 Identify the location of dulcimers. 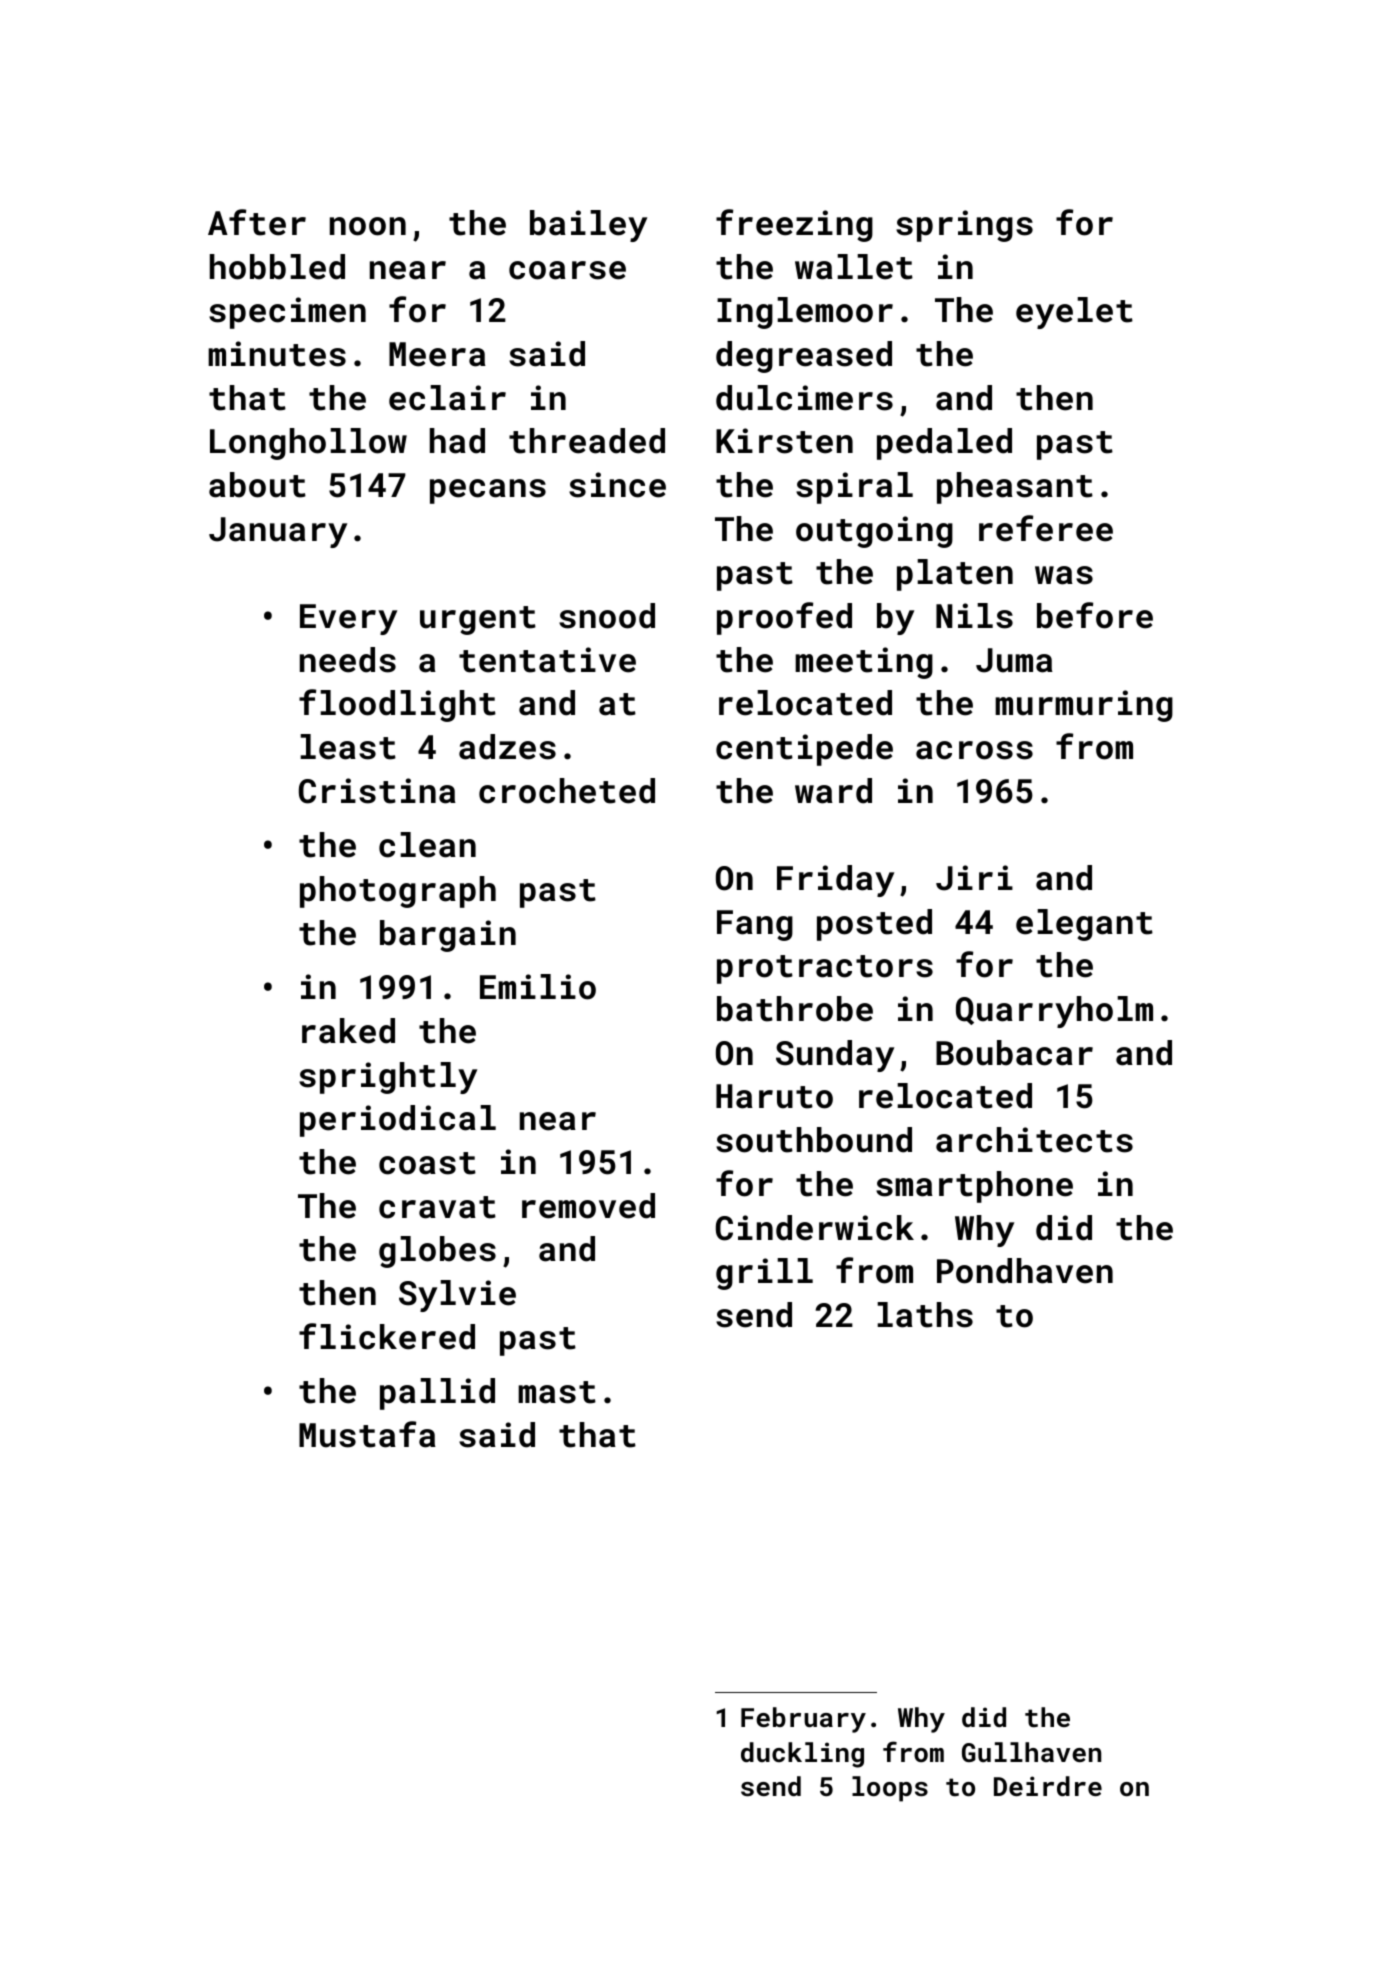
(804, 398).
